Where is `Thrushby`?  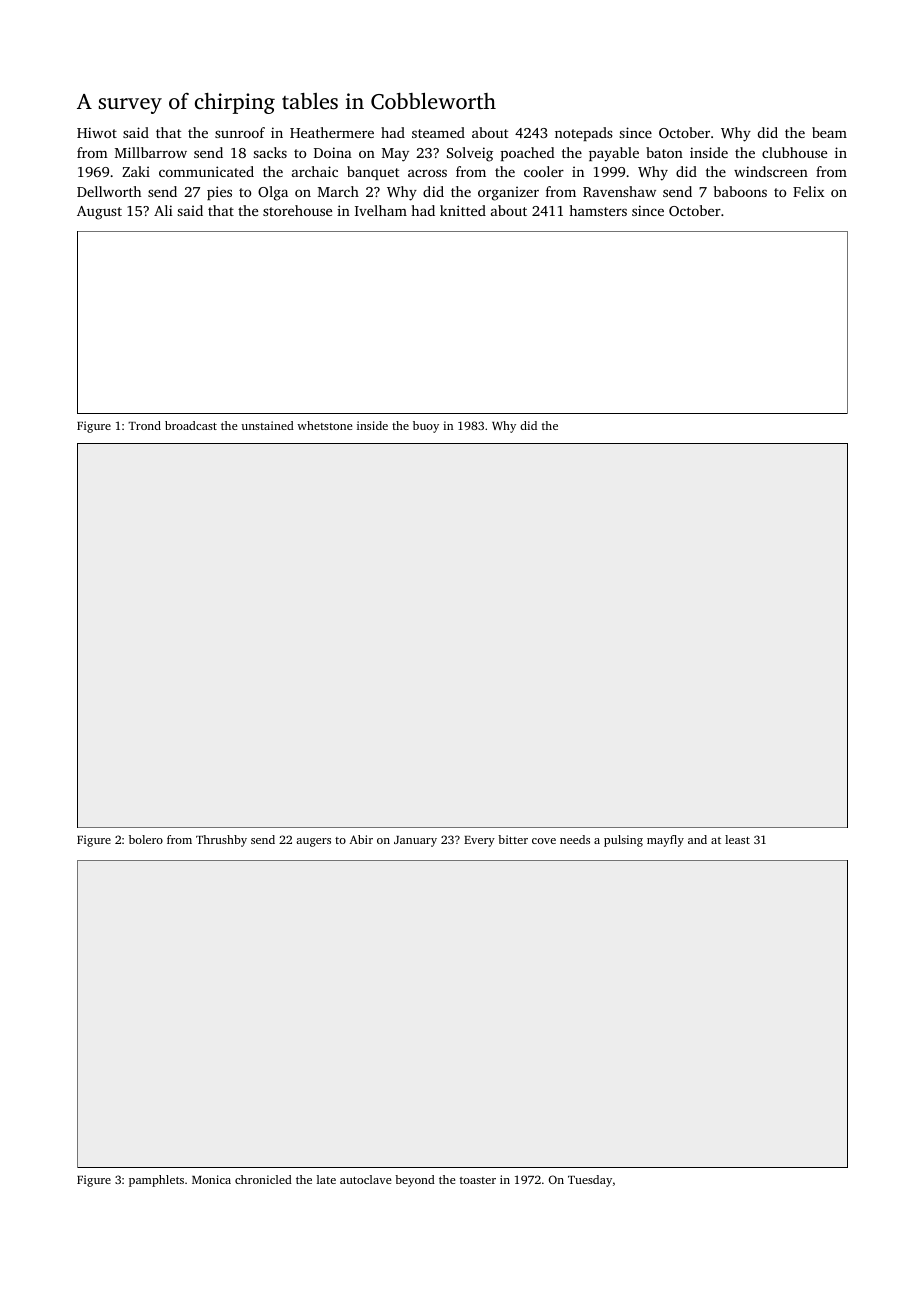 Thrushby is located at coordinates (221, 841).
